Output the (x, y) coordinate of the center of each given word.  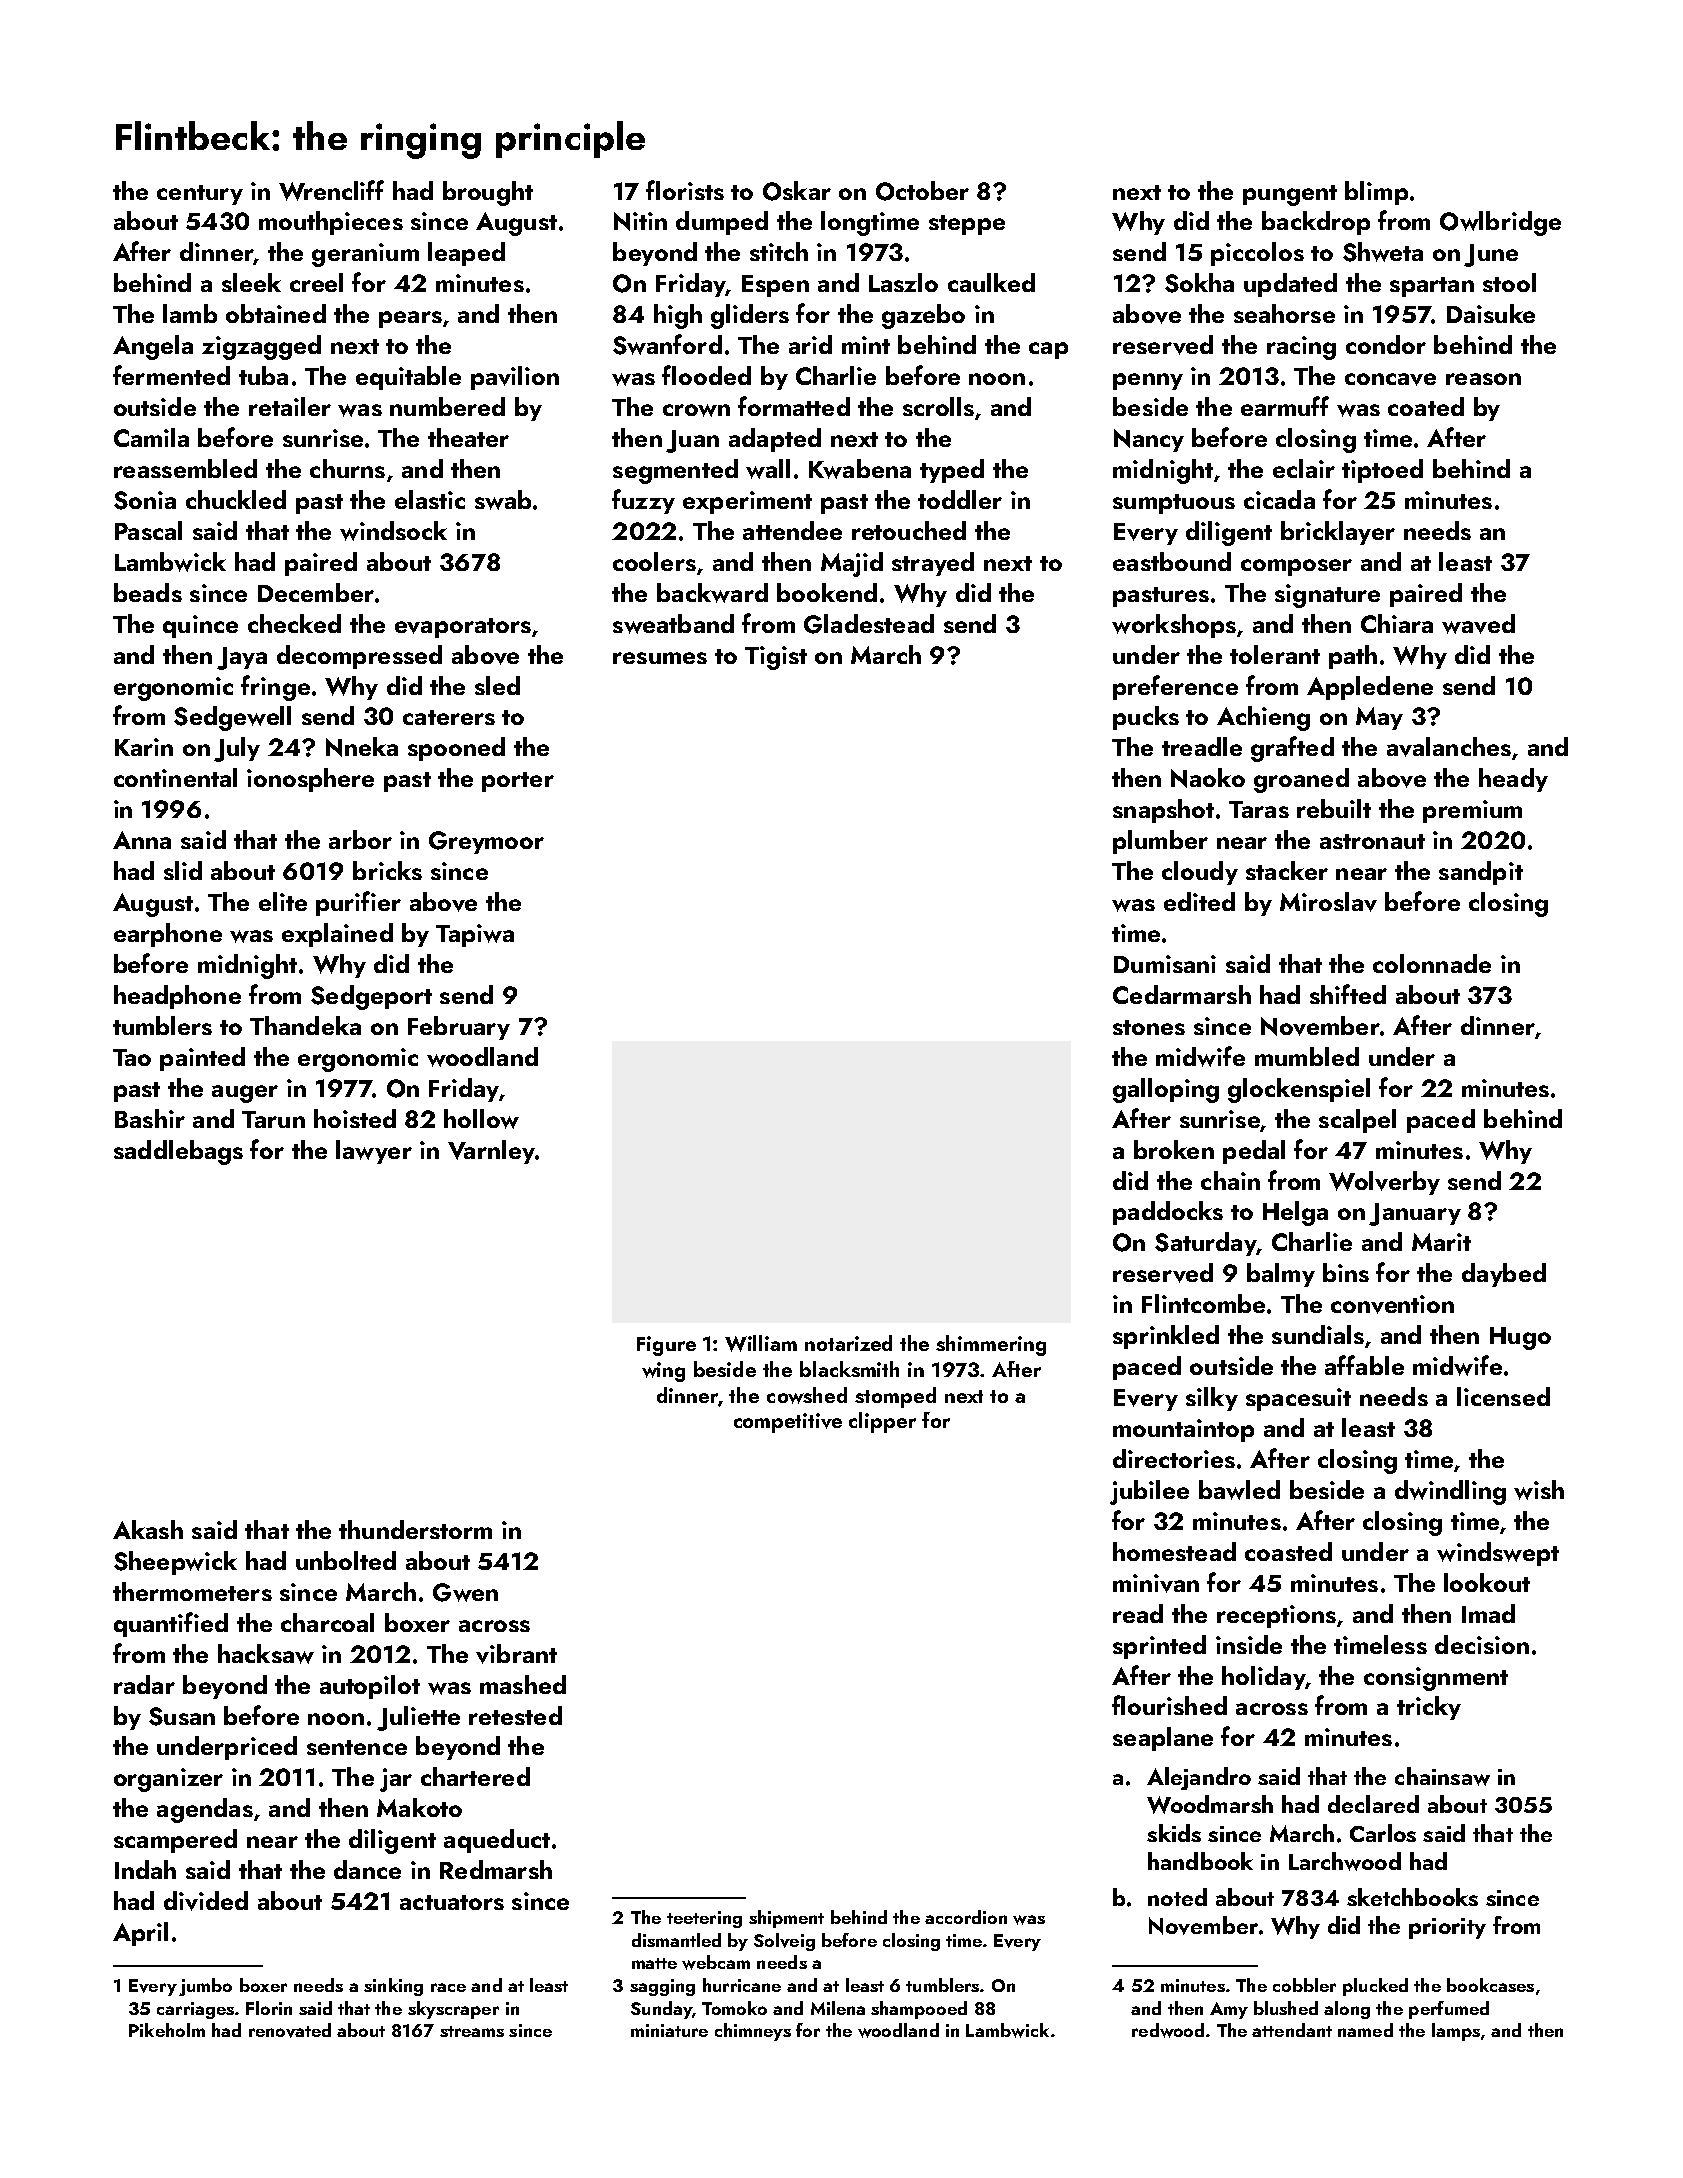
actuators (452, 1902)
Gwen (465, 1592)
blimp (1376, 193)
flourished (1169, 1705)
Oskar (797, 191)
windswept (1498, 1554)
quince (200, 626)
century (200, 195)
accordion (966, 1917)
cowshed (807, 1395)
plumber (1160, 842)
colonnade (1432, 963)
